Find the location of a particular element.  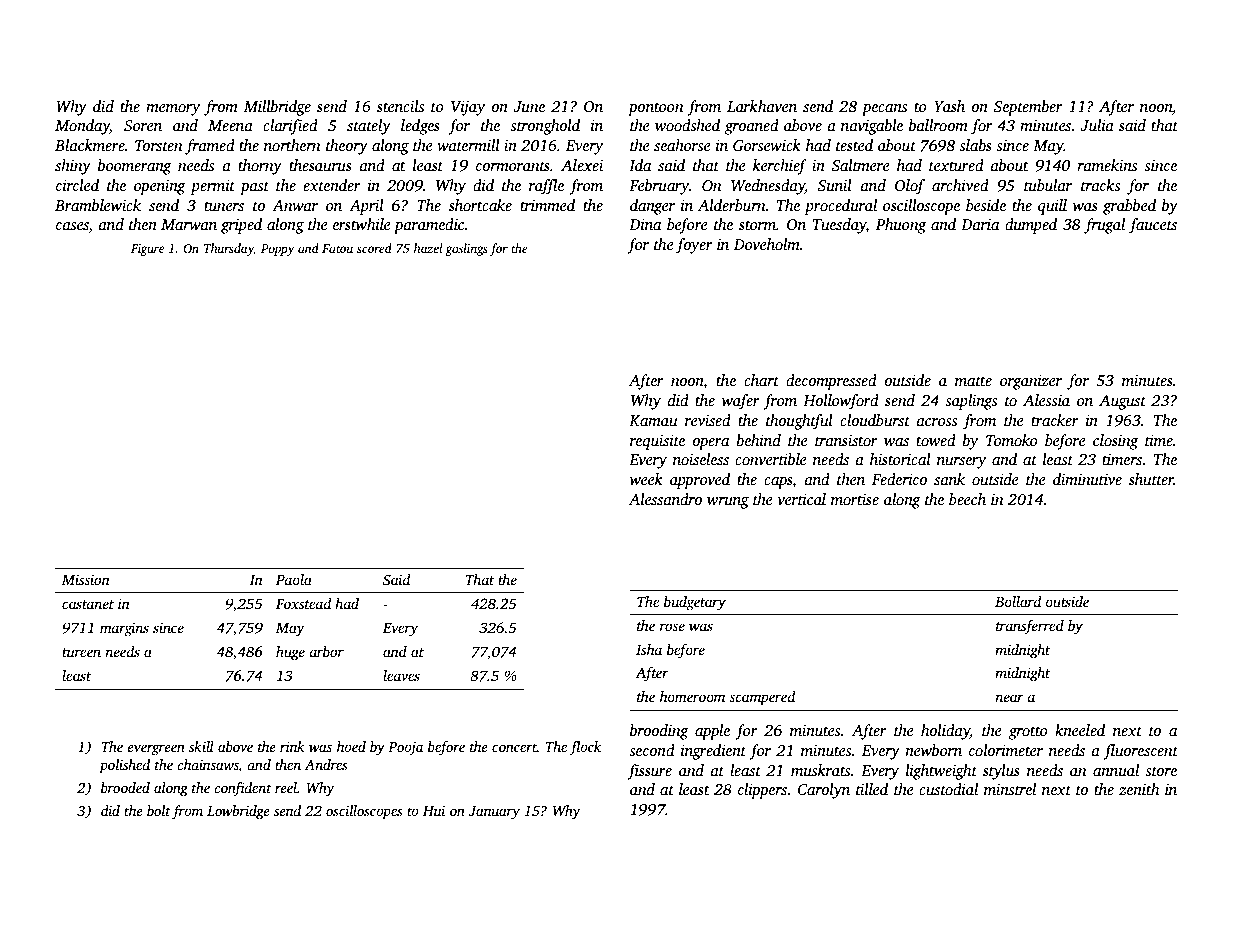

wrung is located at coordinates (728, 503).
